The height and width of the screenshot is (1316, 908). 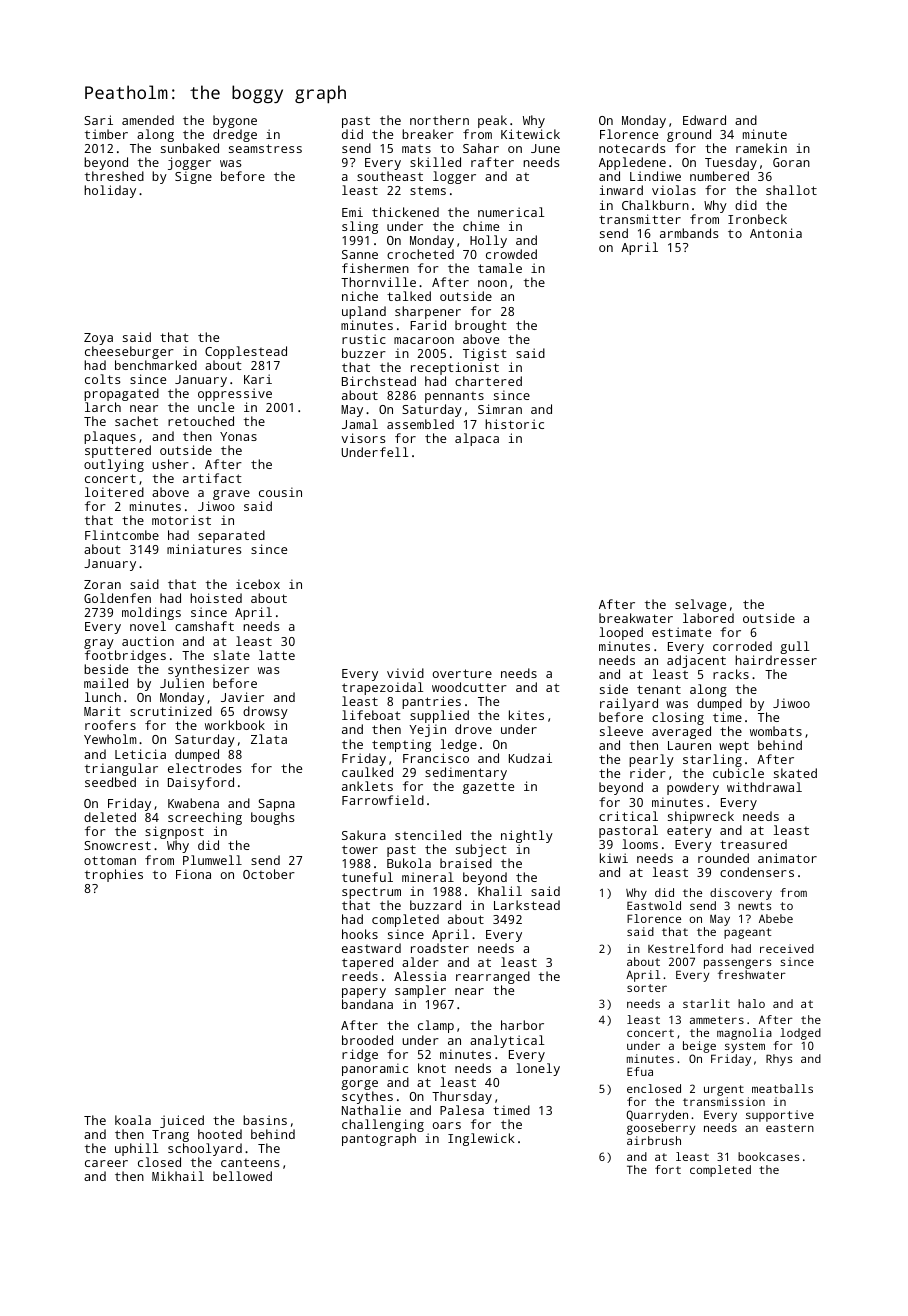 I want to click on alpaca, so click(x=477, y=439).
